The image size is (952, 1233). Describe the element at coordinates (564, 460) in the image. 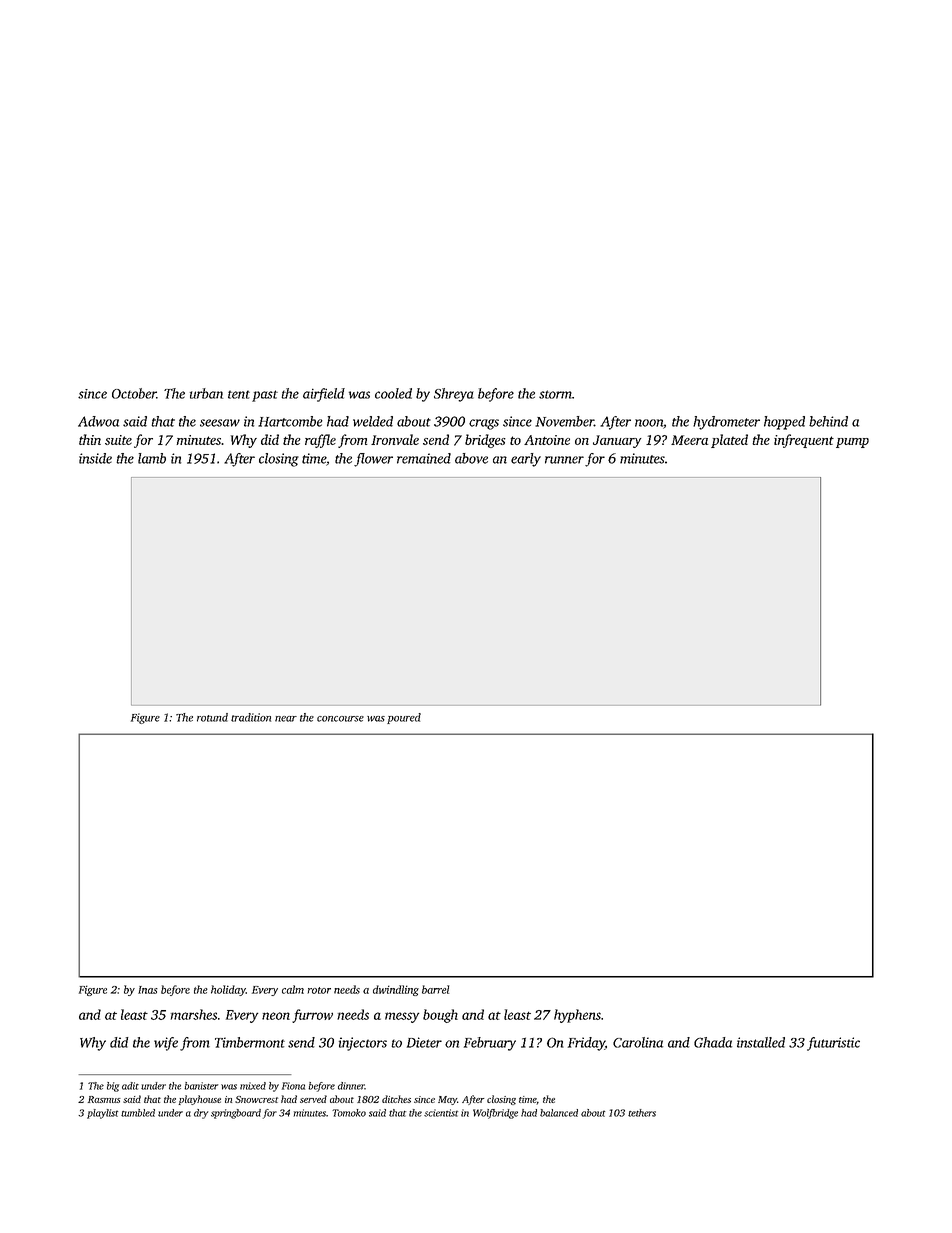

I see `runner` at that location.
